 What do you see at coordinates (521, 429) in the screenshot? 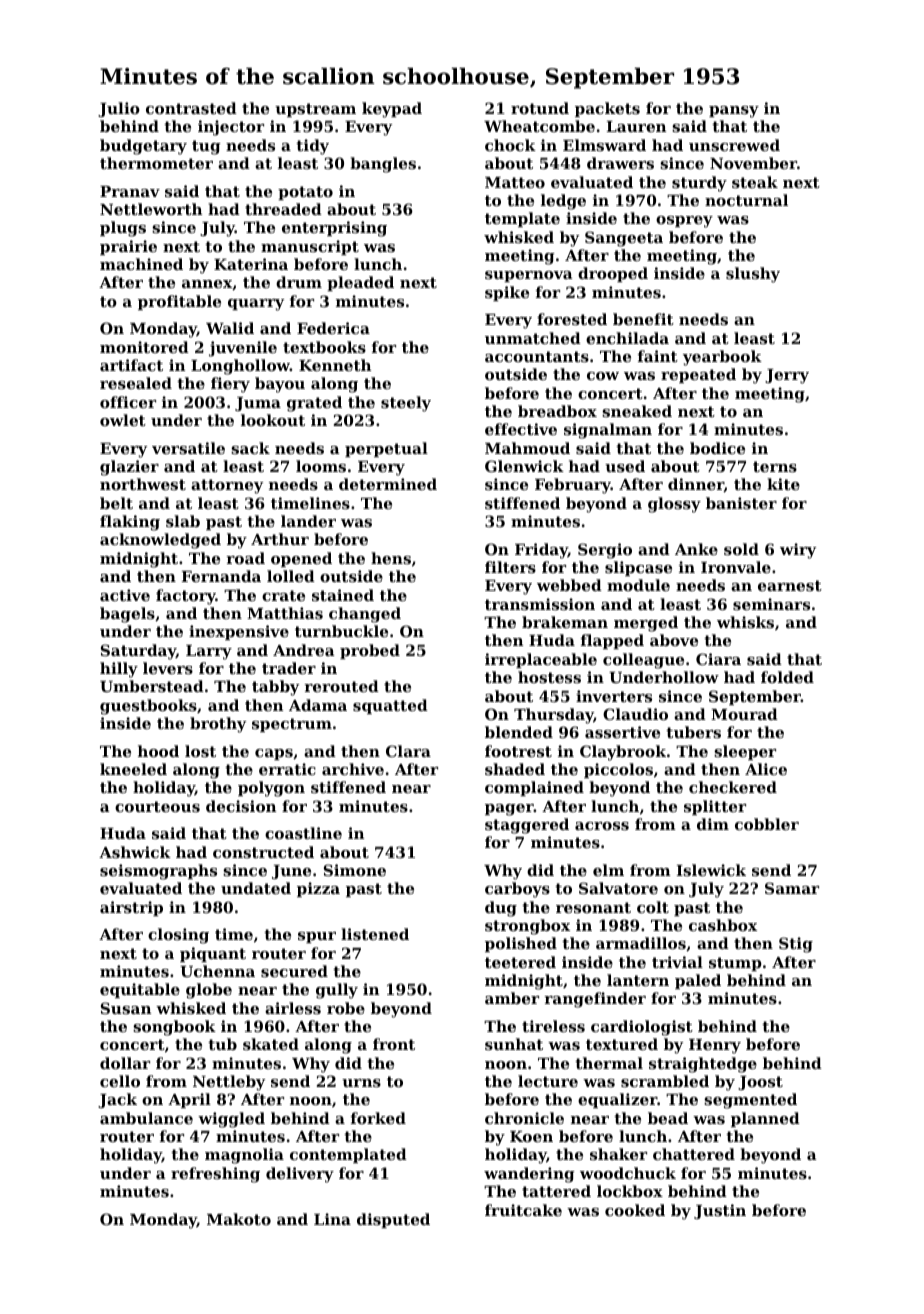
I see `effective` at bounding box center [521, 429].
